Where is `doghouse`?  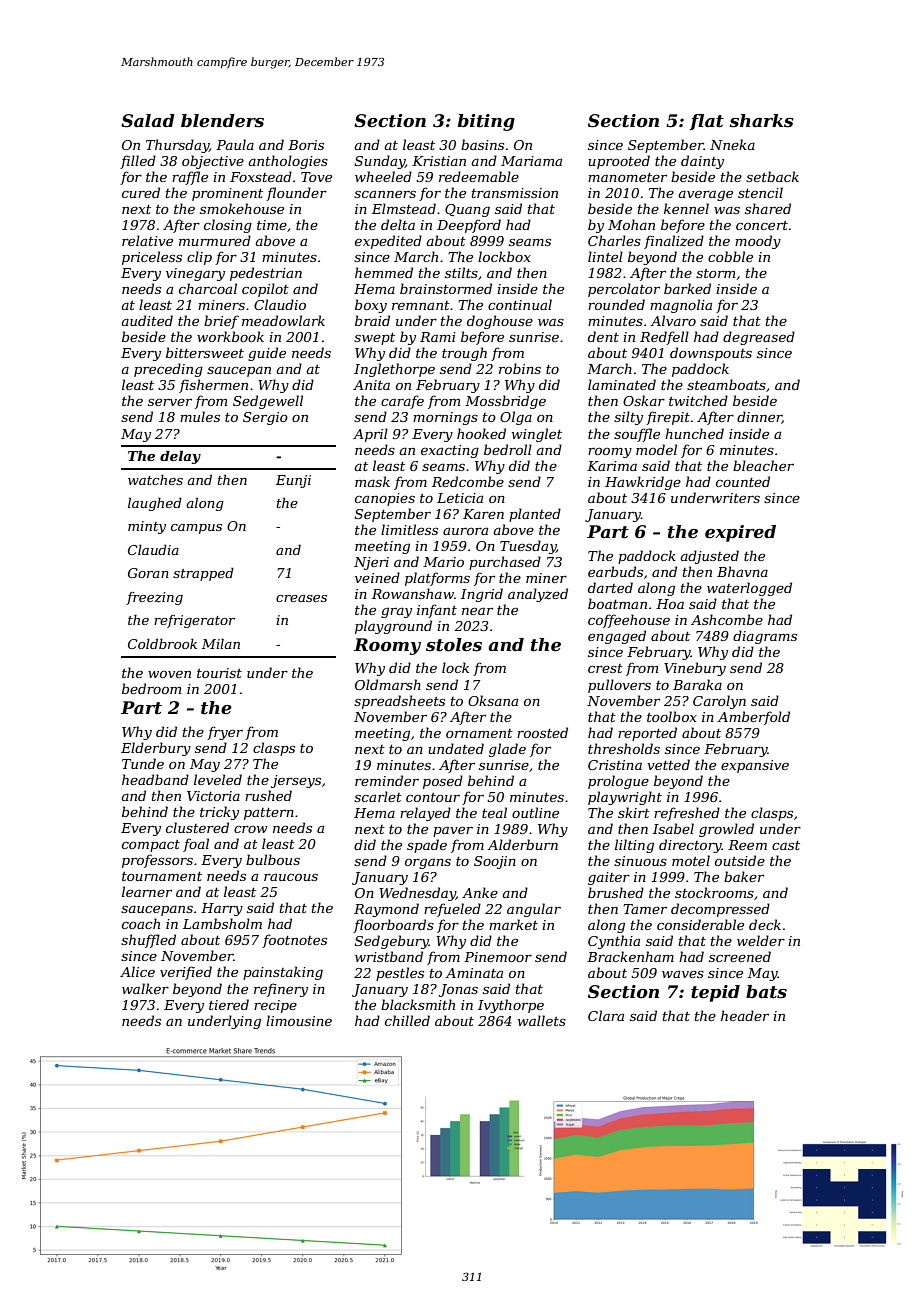 doghouse is located at coordinates (500, 322).
